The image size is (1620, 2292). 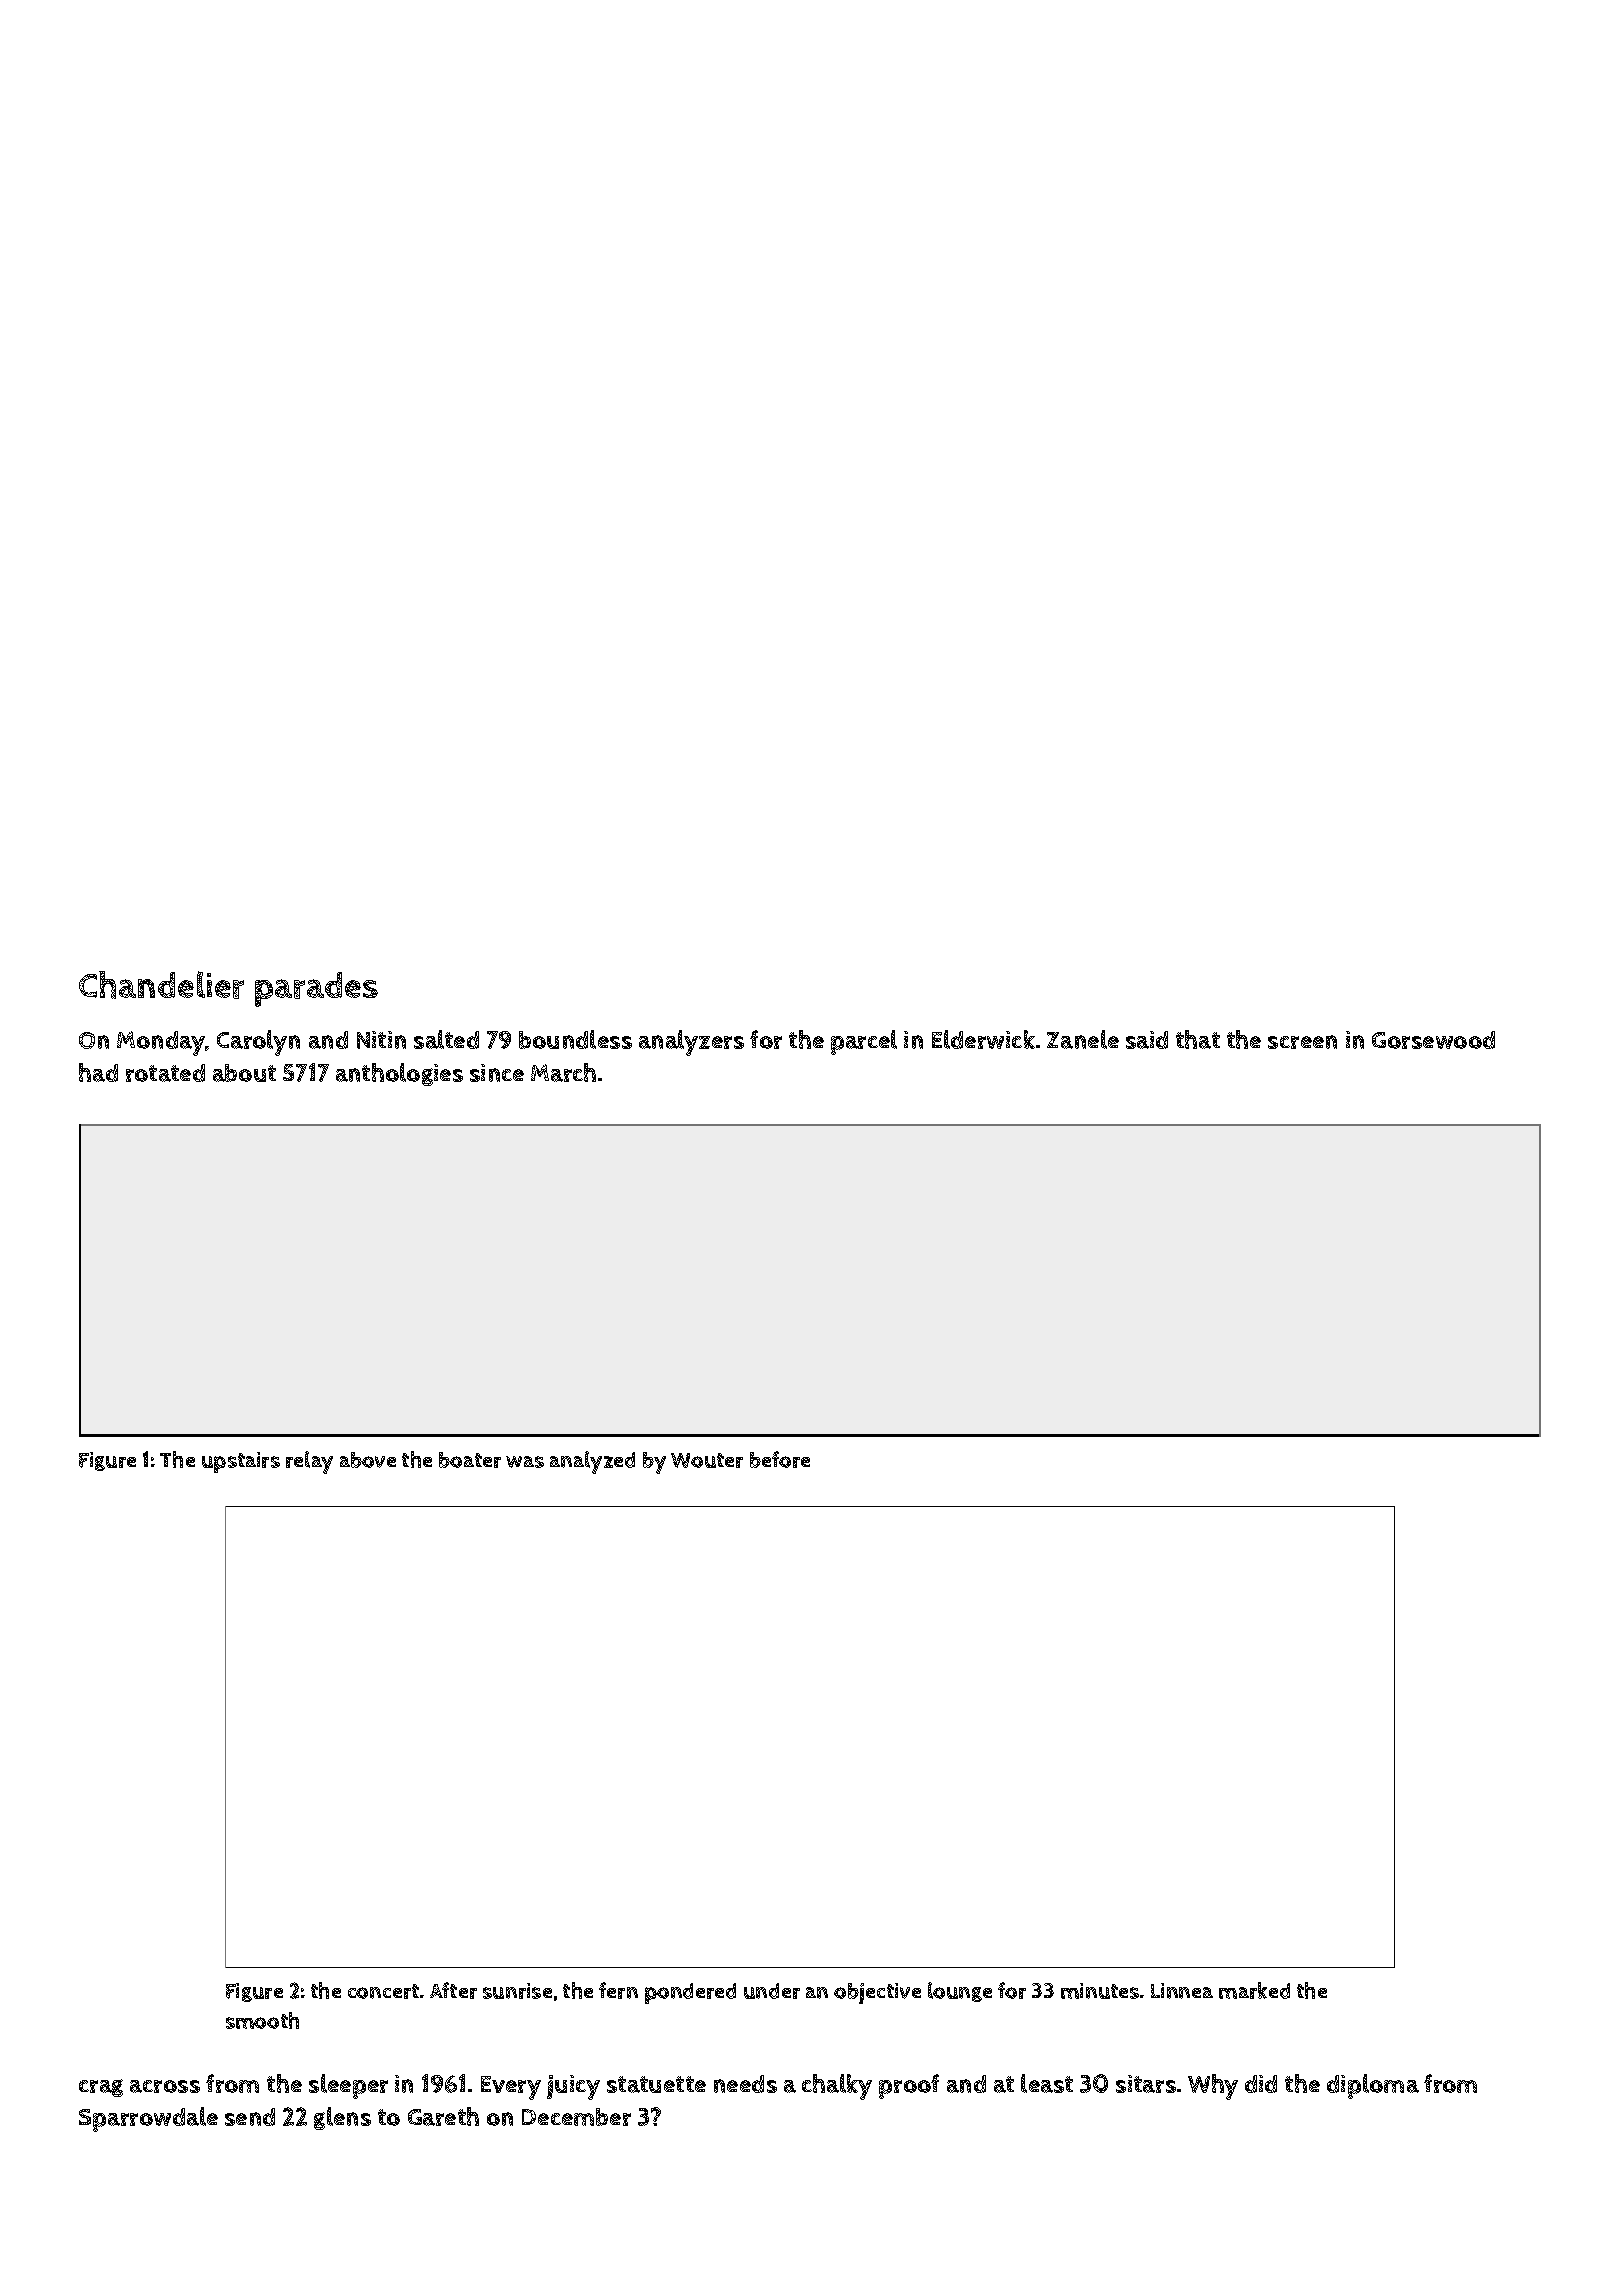 I want to click on concert, so click(x=383, y=1991).
